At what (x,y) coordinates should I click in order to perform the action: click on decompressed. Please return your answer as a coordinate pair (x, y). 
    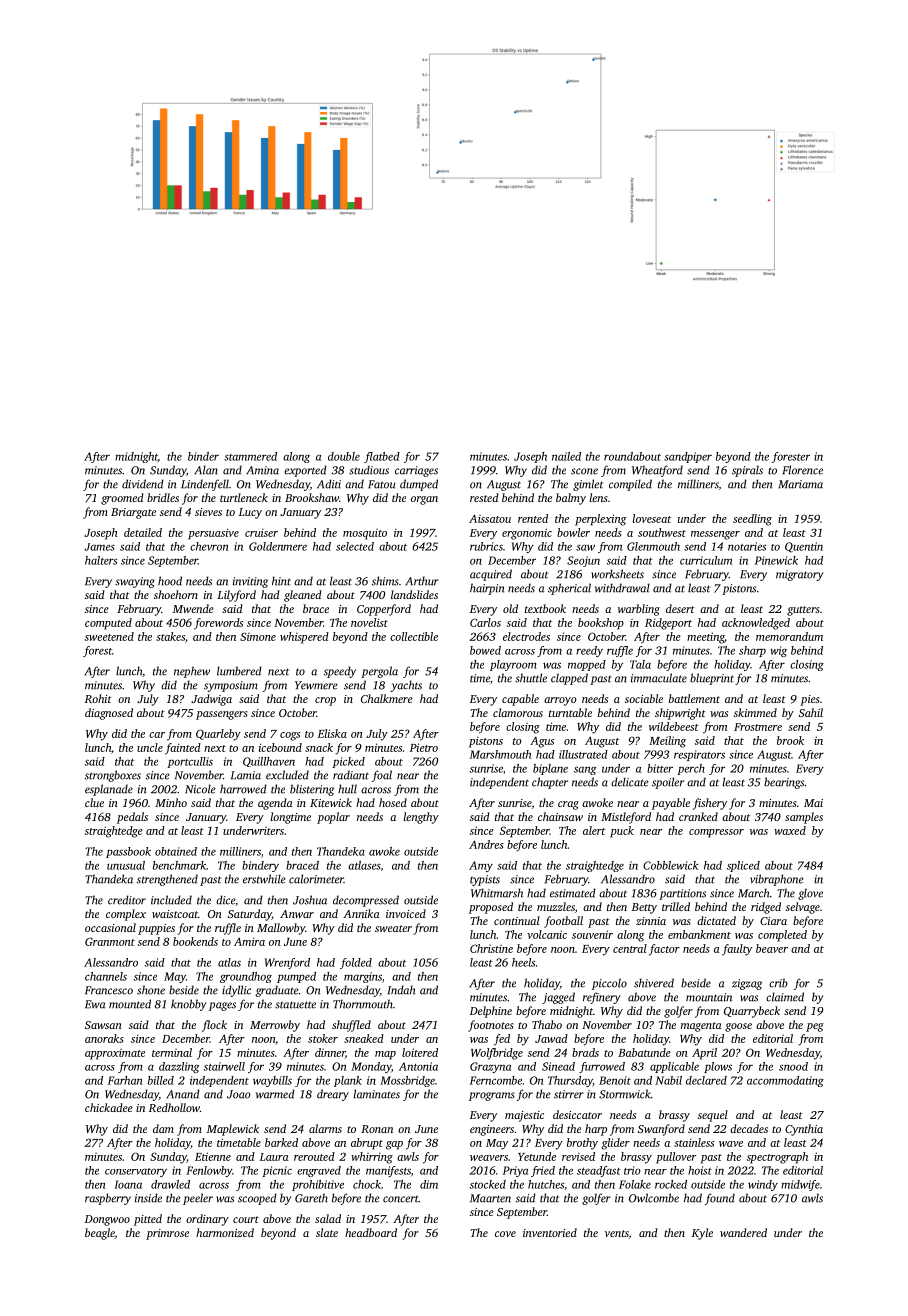
    Looking at the image, I should click on (366, 901).
